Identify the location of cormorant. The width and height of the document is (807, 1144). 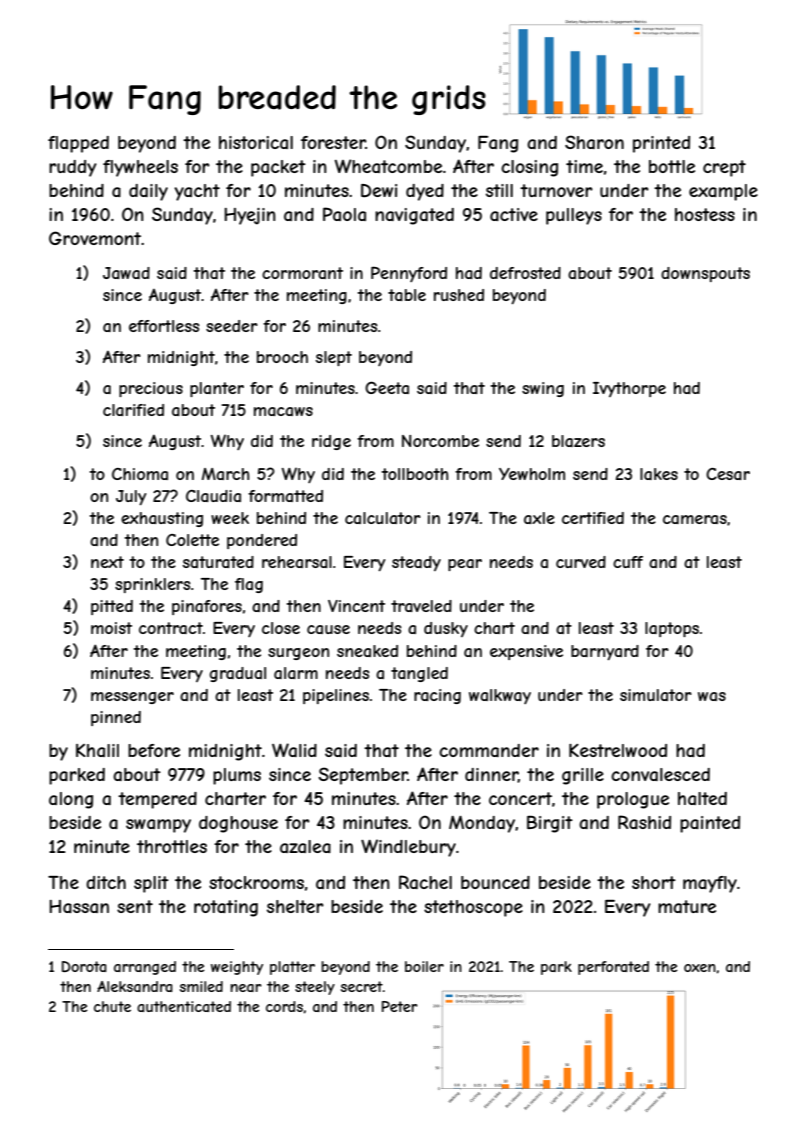
(302, 273).
